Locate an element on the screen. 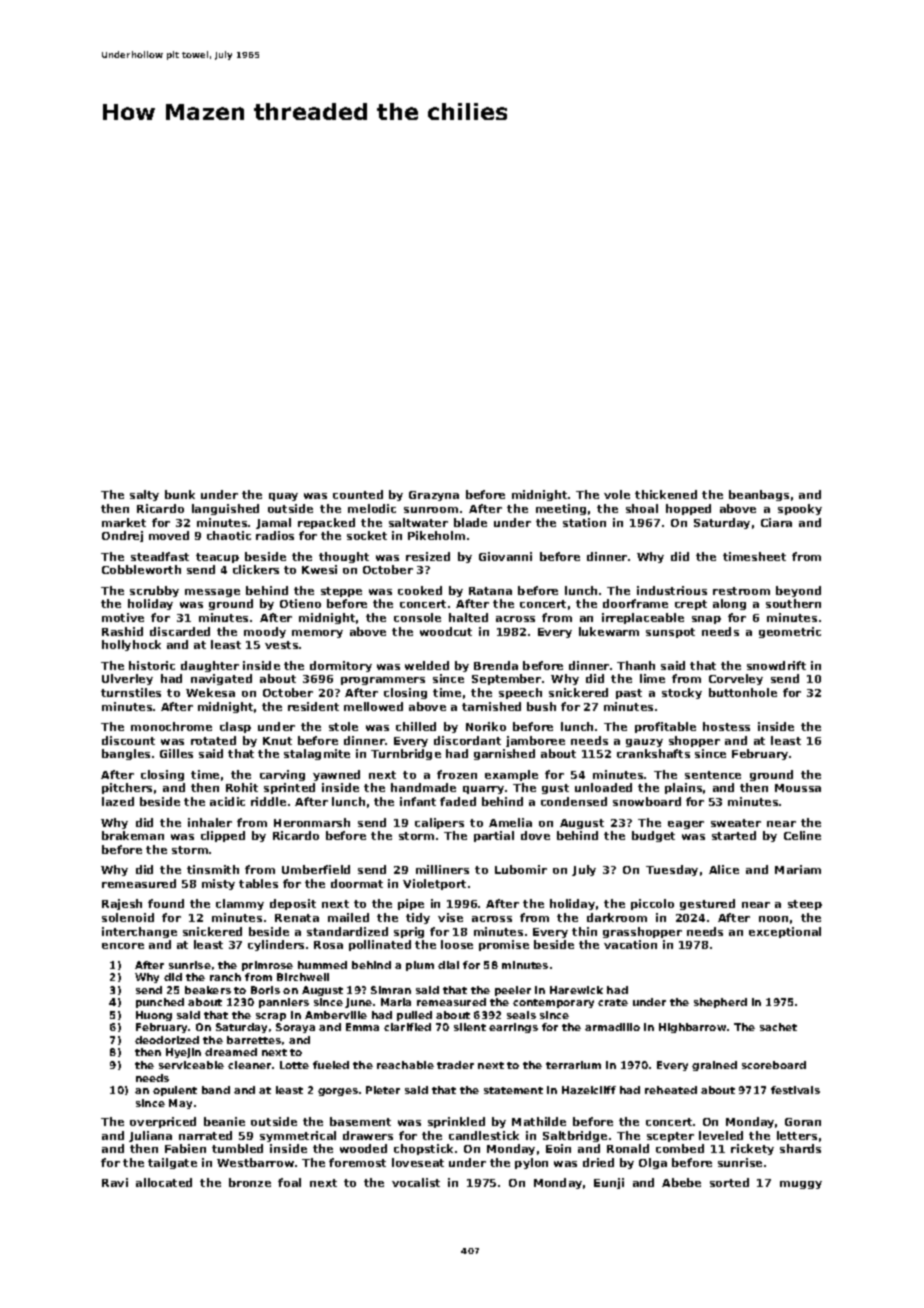  vise is located at coordinates (450, 917).
